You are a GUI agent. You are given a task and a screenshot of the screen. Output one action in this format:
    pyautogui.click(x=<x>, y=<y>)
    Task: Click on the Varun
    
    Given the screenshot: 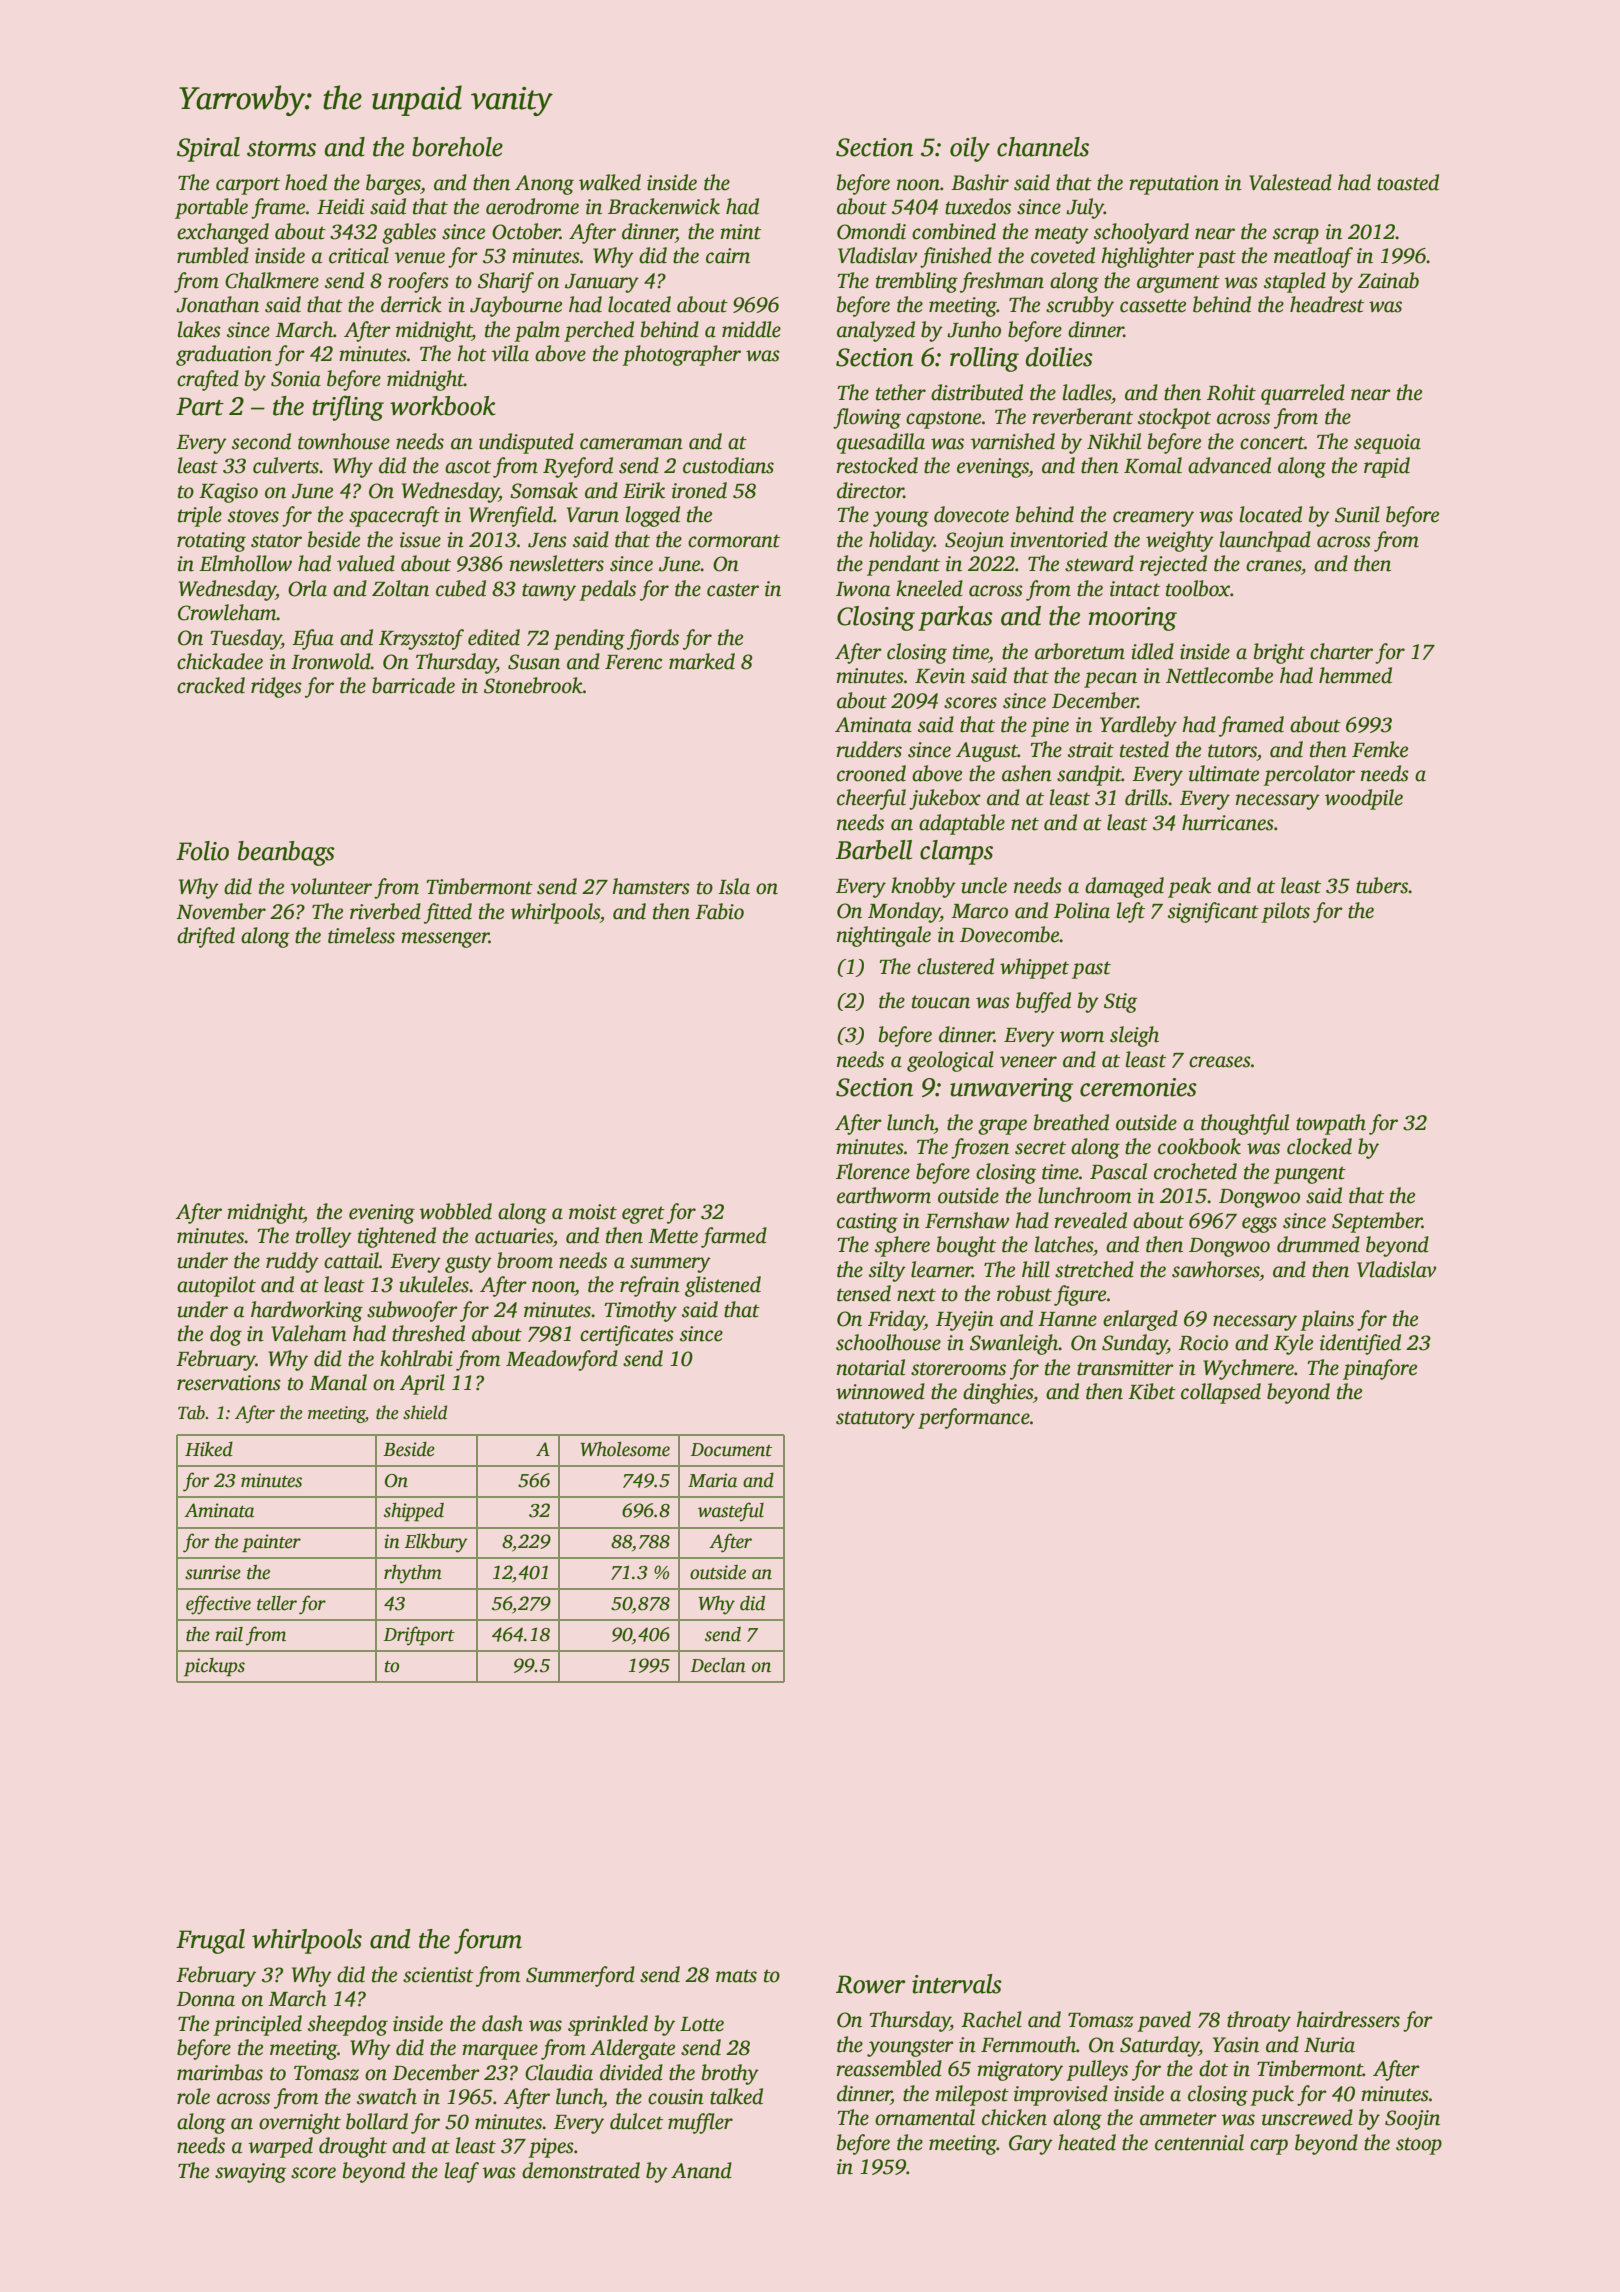 What is the action you would take?
    pyautogui.click(x=593, y=515)
